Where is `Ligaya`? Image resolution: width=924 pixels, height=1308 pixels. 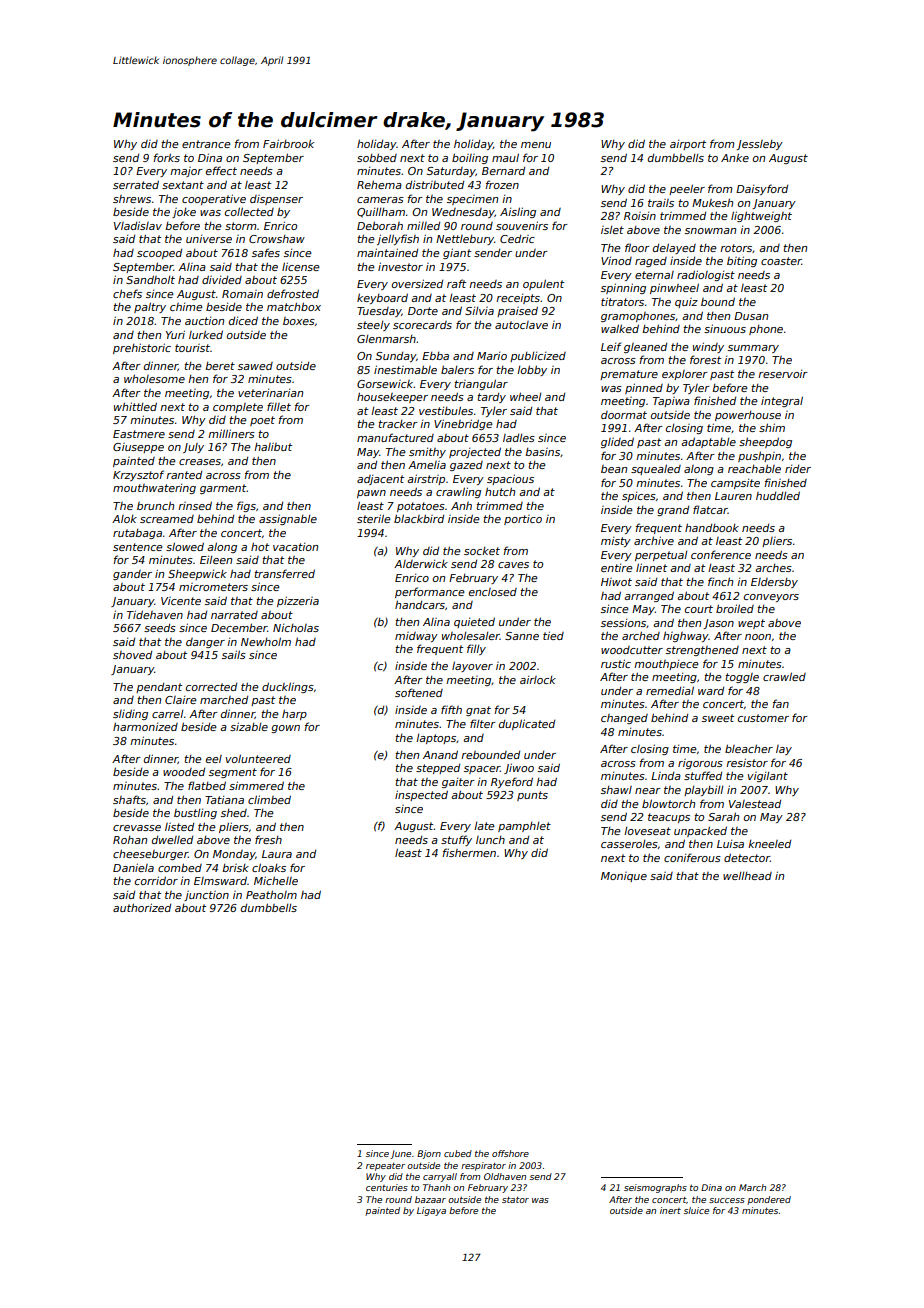
Ligaya is located at coordinates (431, 1211).
